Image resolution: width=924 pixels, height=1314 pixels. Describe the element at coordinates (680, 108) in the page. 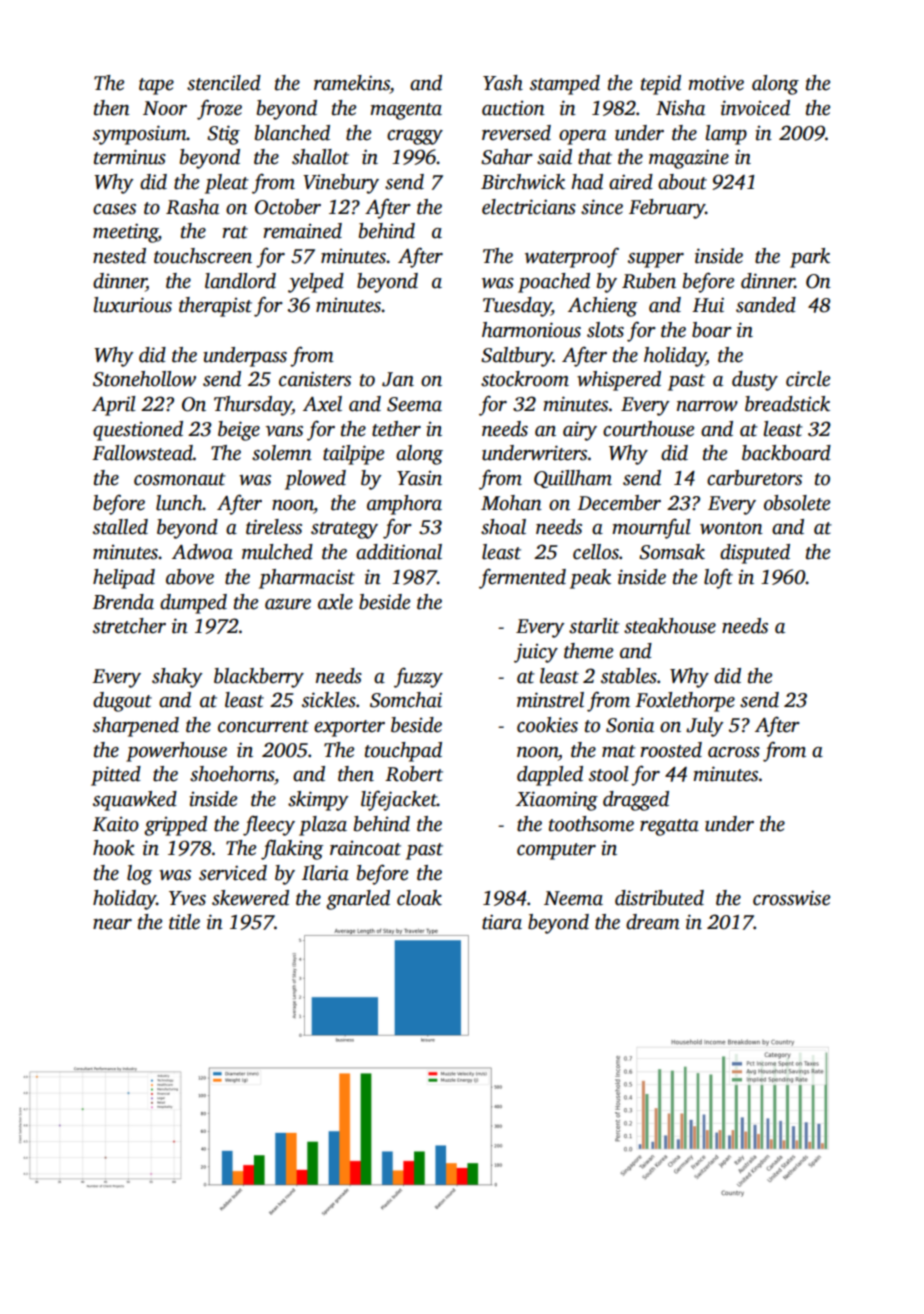

I see `Nisha` at that location.
